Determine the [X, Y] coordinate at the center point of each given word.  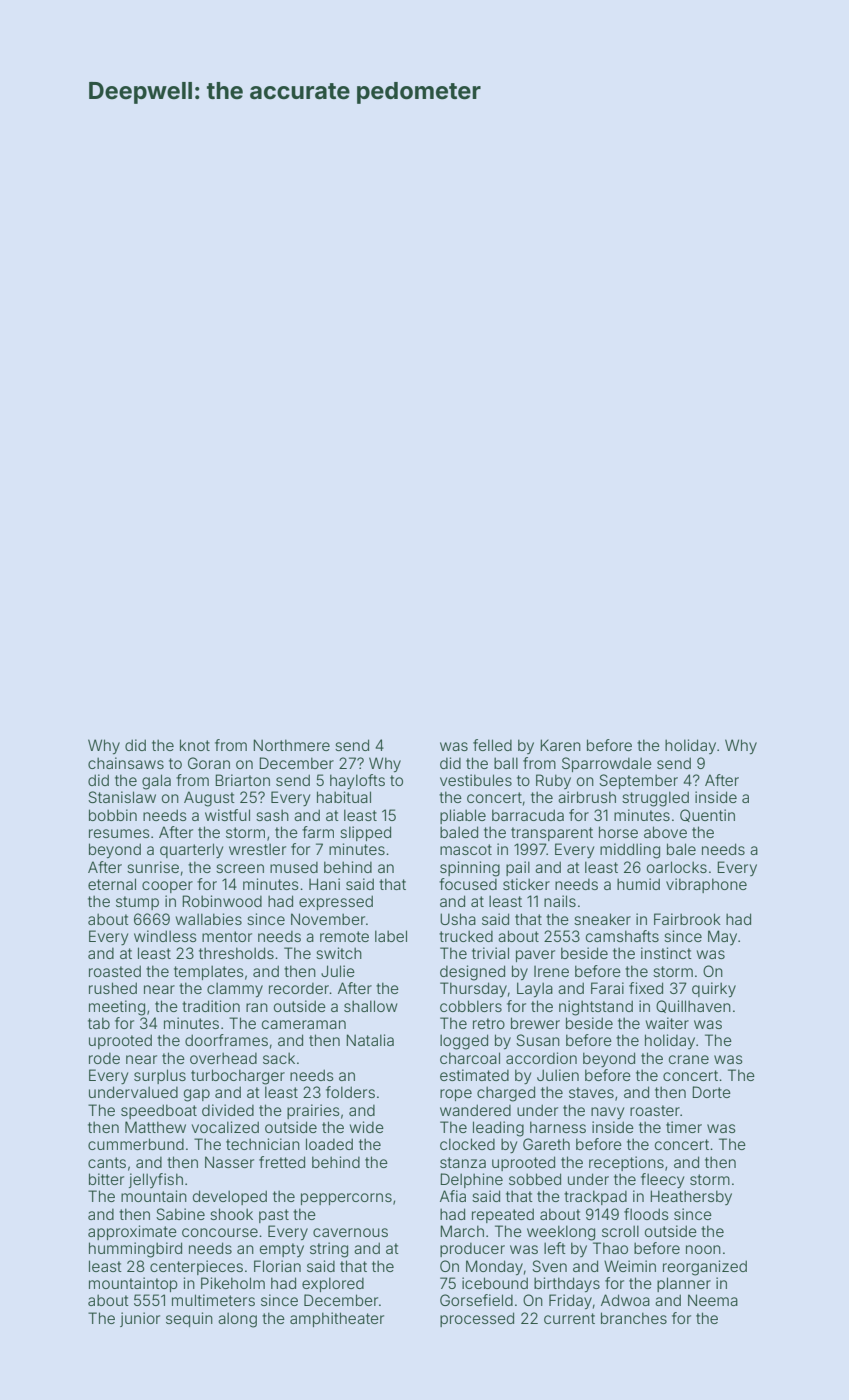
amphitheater [337, 1319]
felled [492, 745]
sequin [189, 1319]
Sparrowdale [607, 764]
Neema [713, 1300]
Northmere [291, 745]
